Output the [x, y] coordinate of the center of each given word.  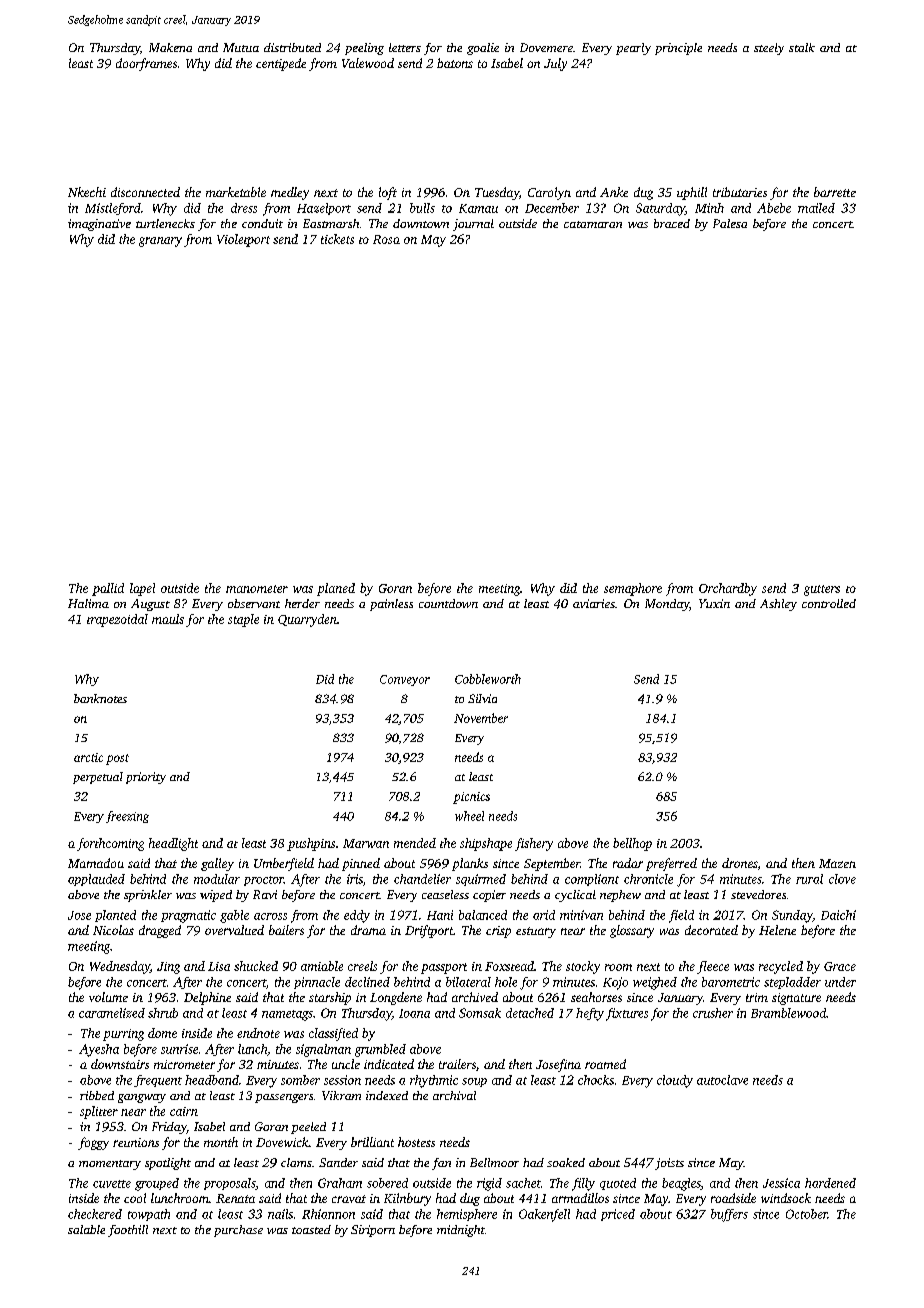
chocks [596, 1080]
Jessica [781, 1183]
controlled [829, 603]
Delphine [207, 998]
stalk [802, 47]
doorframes [146, 64]
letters [405, 47]
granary [160, 242]
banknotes [100, 698]
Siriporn [373, 1231]
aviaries [594, 603]
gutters [822, 590]
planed [336, 589]
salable [86, 1229]
